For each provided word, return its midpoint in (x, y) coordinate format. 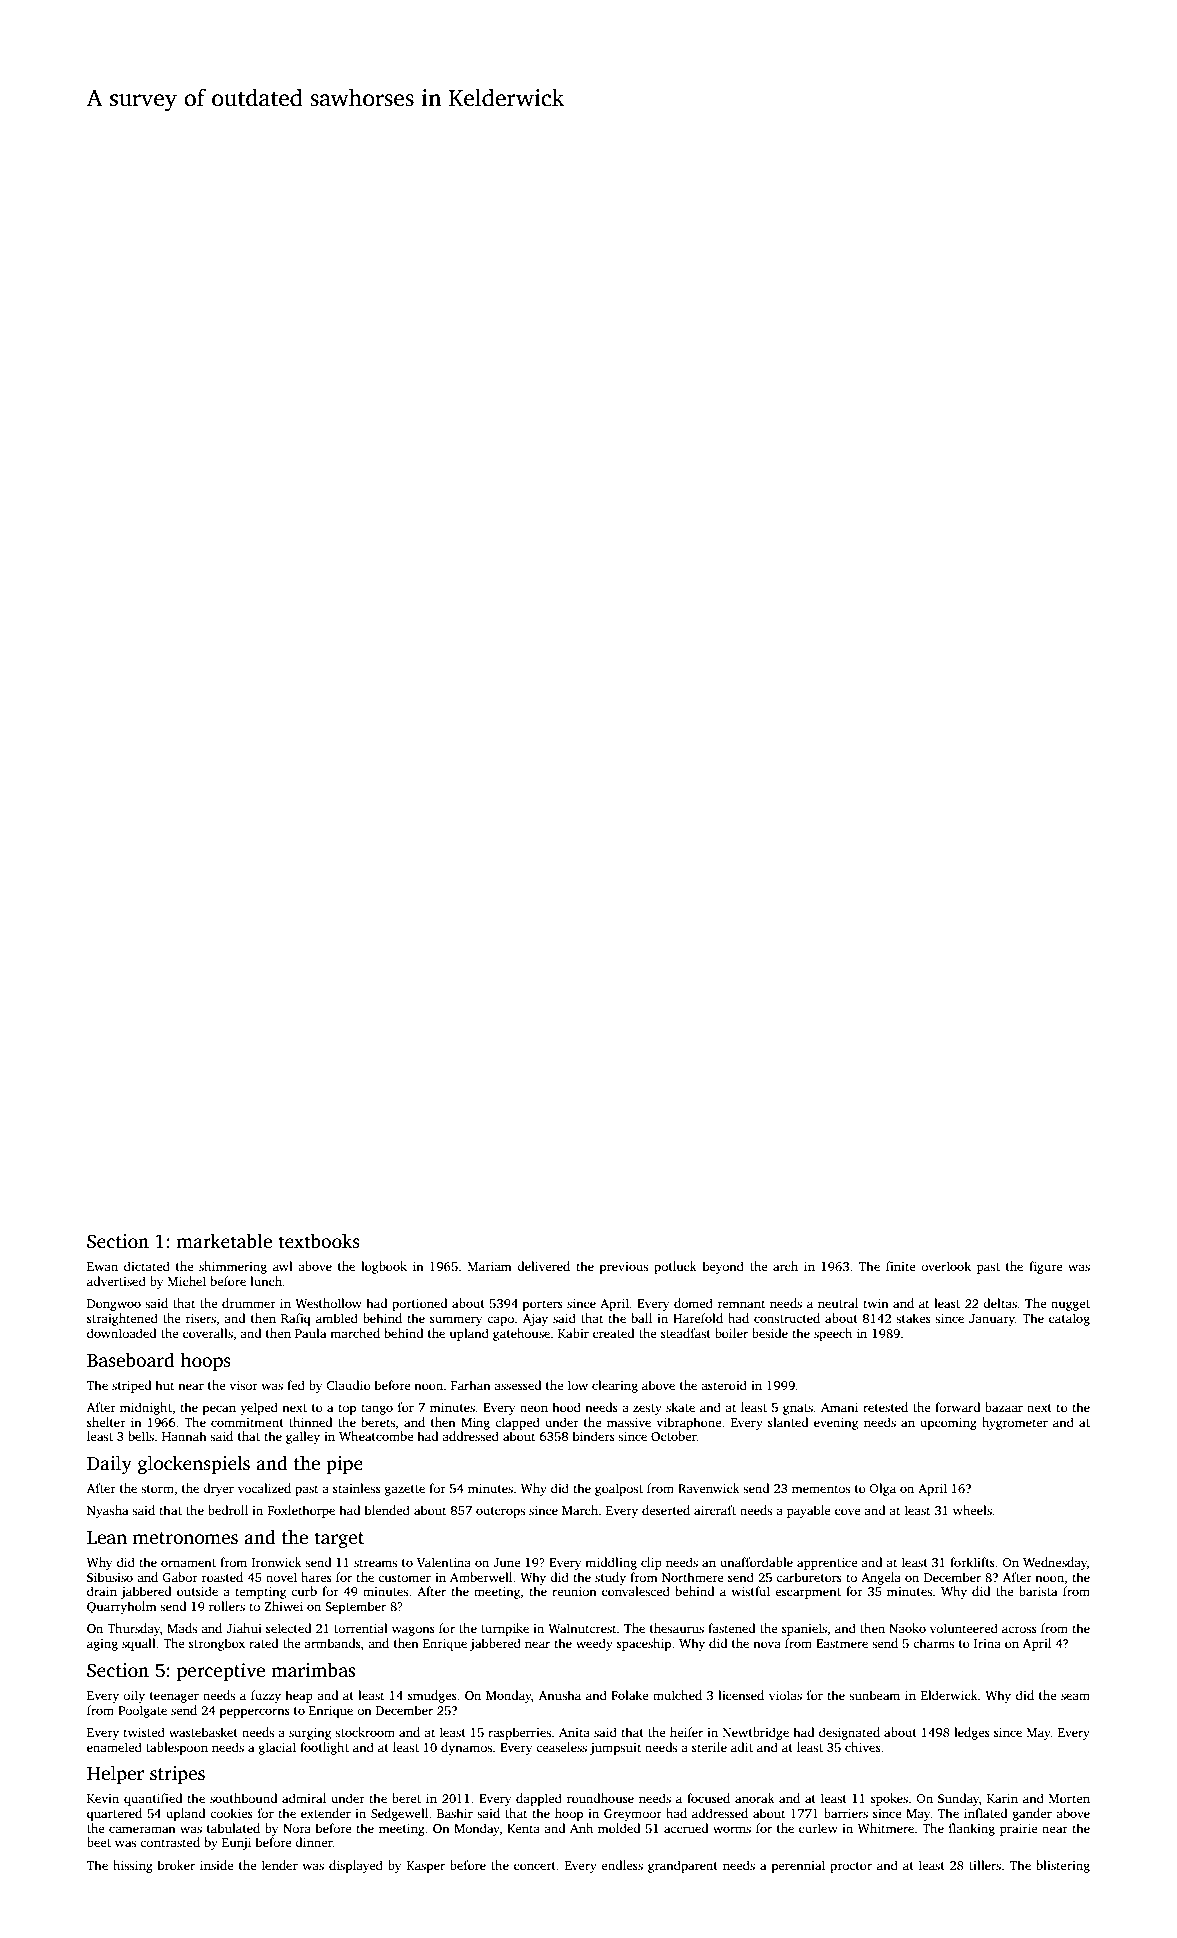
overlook (946, 1266)
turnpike (505, 1629)
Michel (187, 1281)
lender (280, 1865)
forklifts (972, 1562)
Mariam (490, 1266)
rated (263, 1643)
